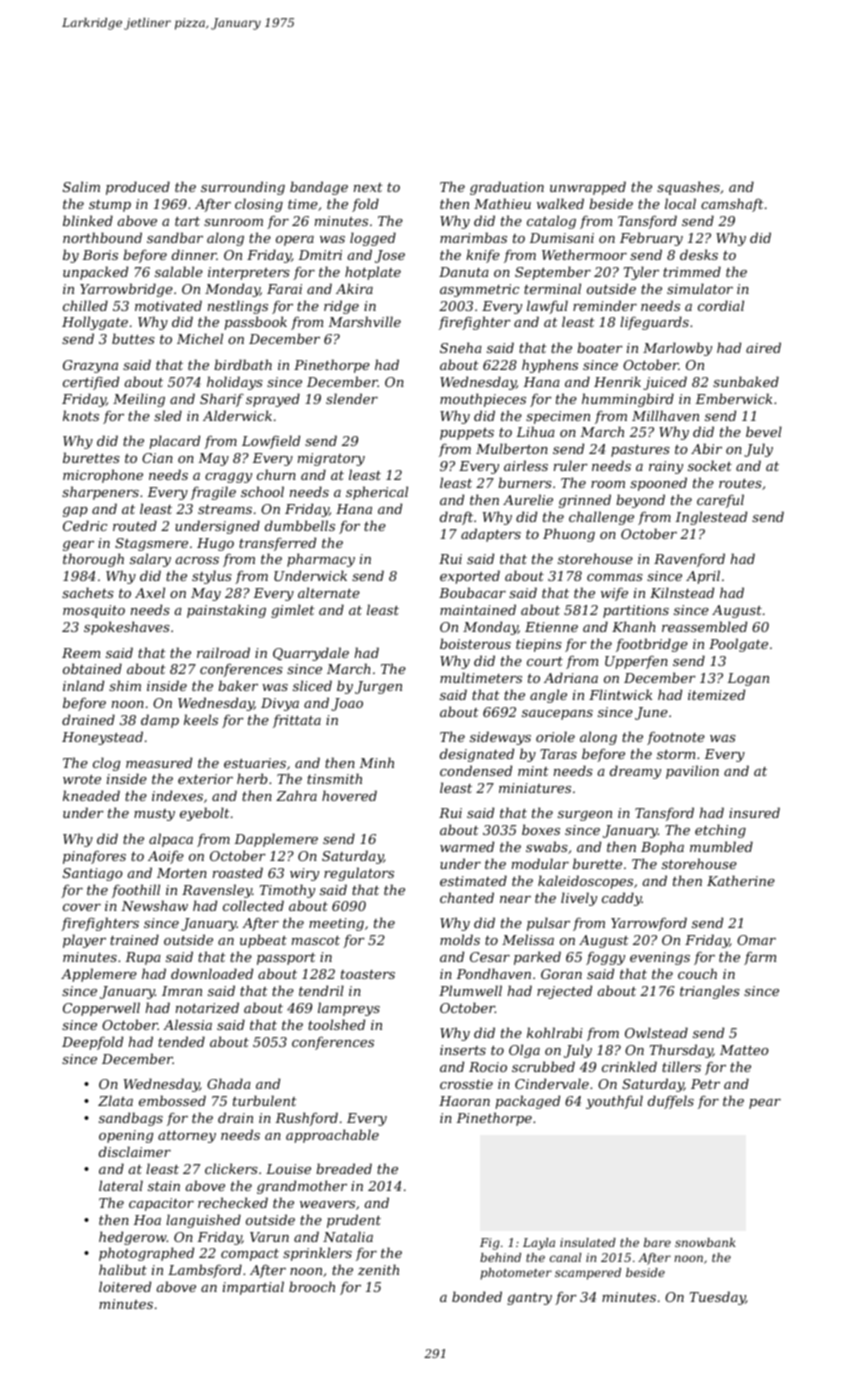 The width and height of the screenshot is (849, 1400). I want to click on produced, so click(138, 188).
